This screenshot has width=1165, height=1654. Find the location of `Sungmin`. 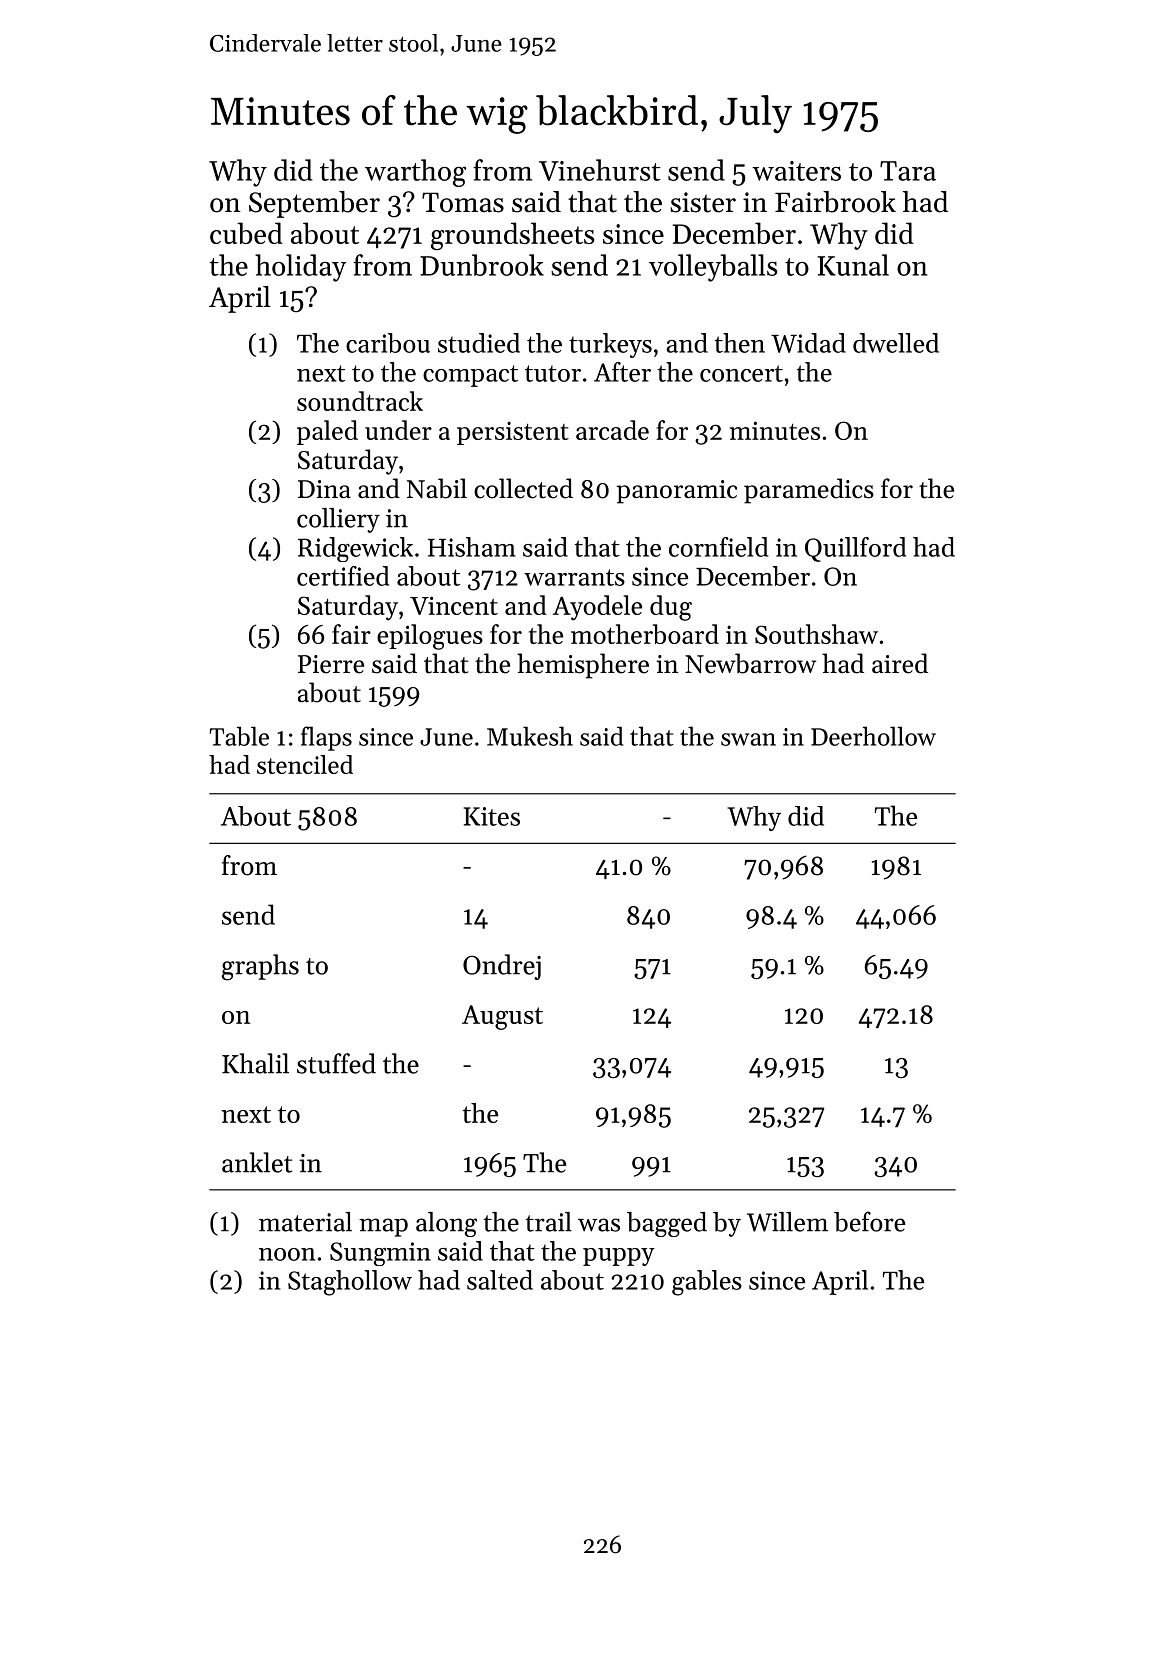

Sungmin is located at coordinates (380, 1254).
